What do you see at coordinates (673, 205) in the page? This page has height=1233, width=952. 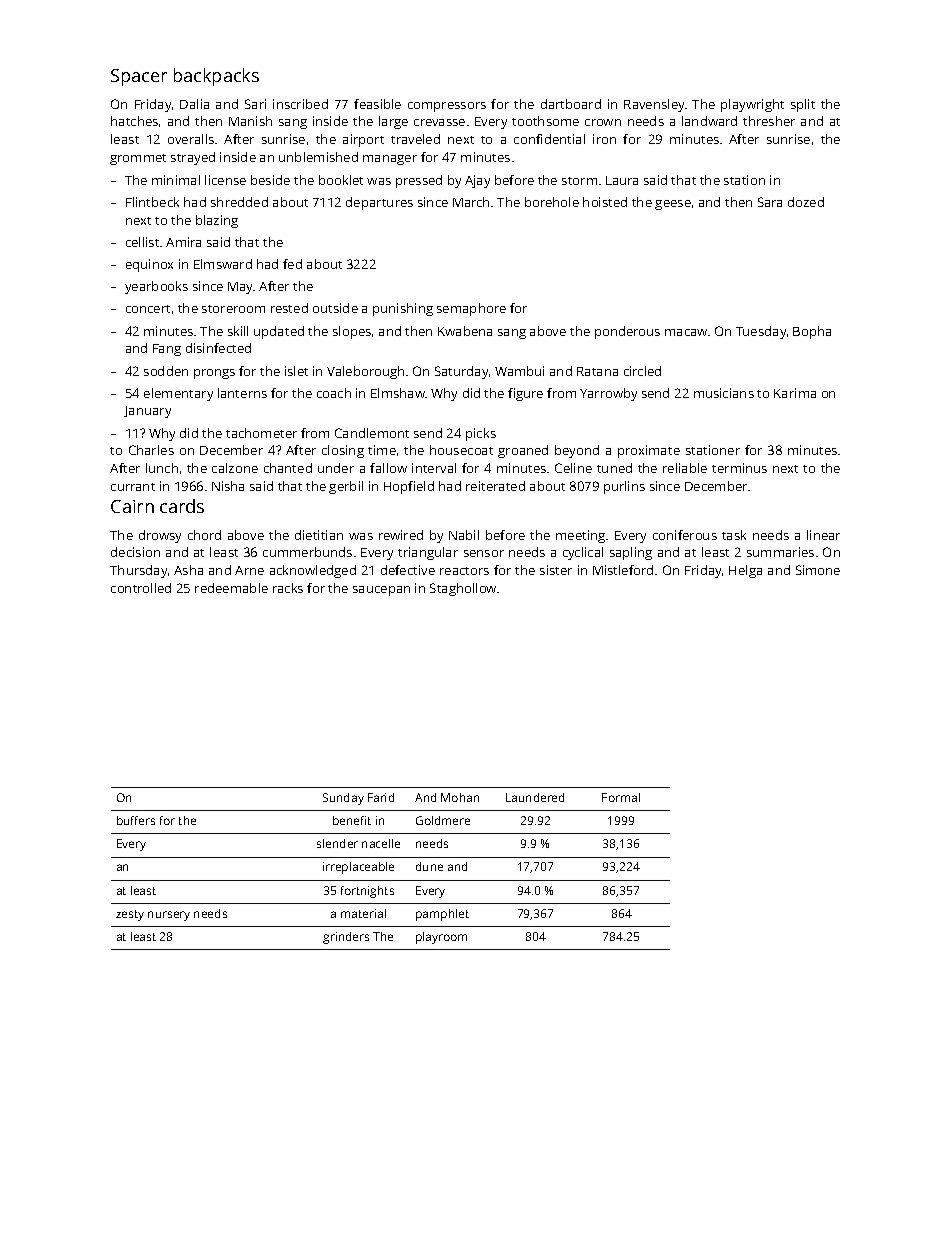 I see `geese` at bounding box center [673, 205].
